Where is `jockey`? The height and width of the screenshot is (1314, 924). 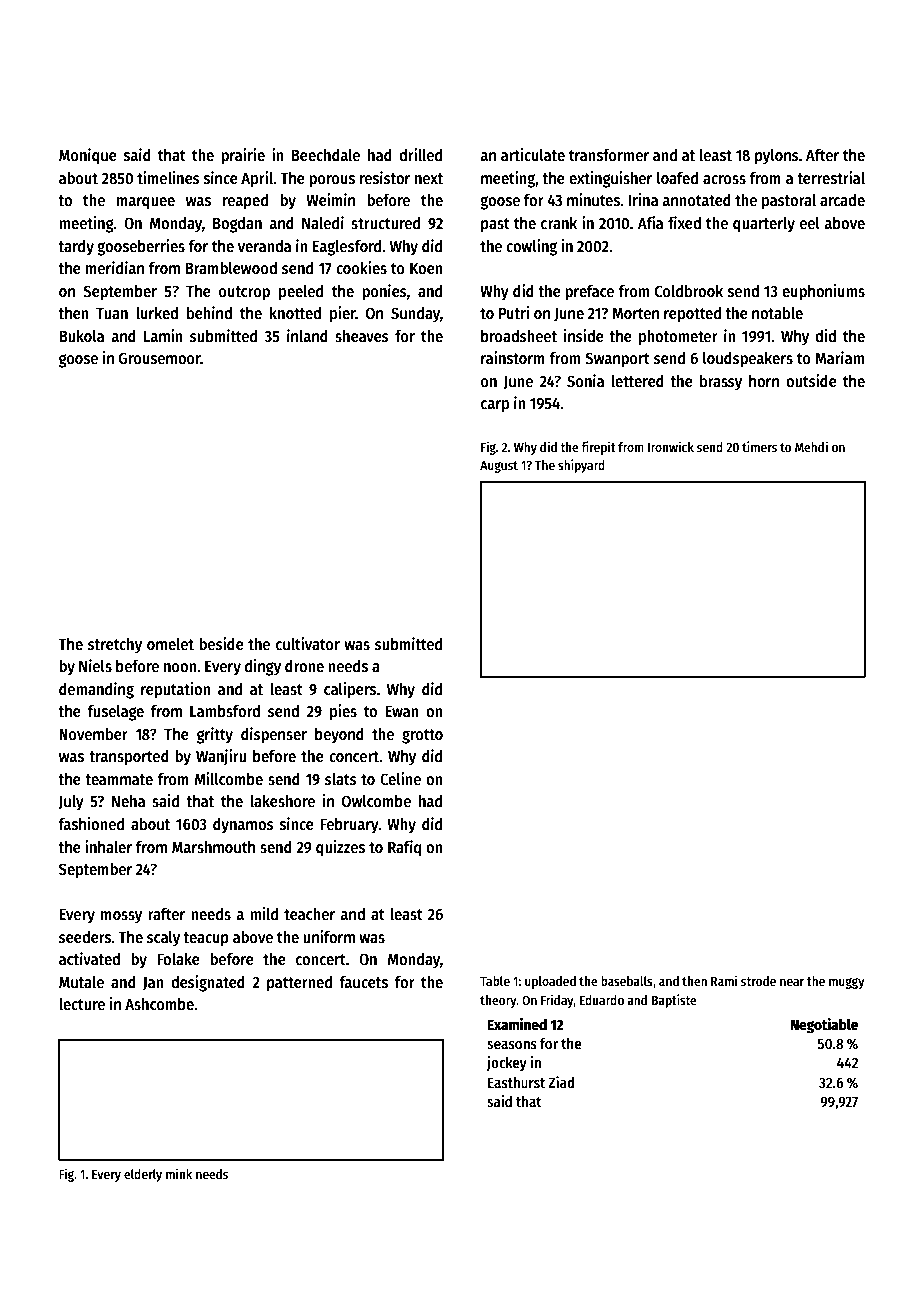 jockey is located at coordinates (506, 1063).
